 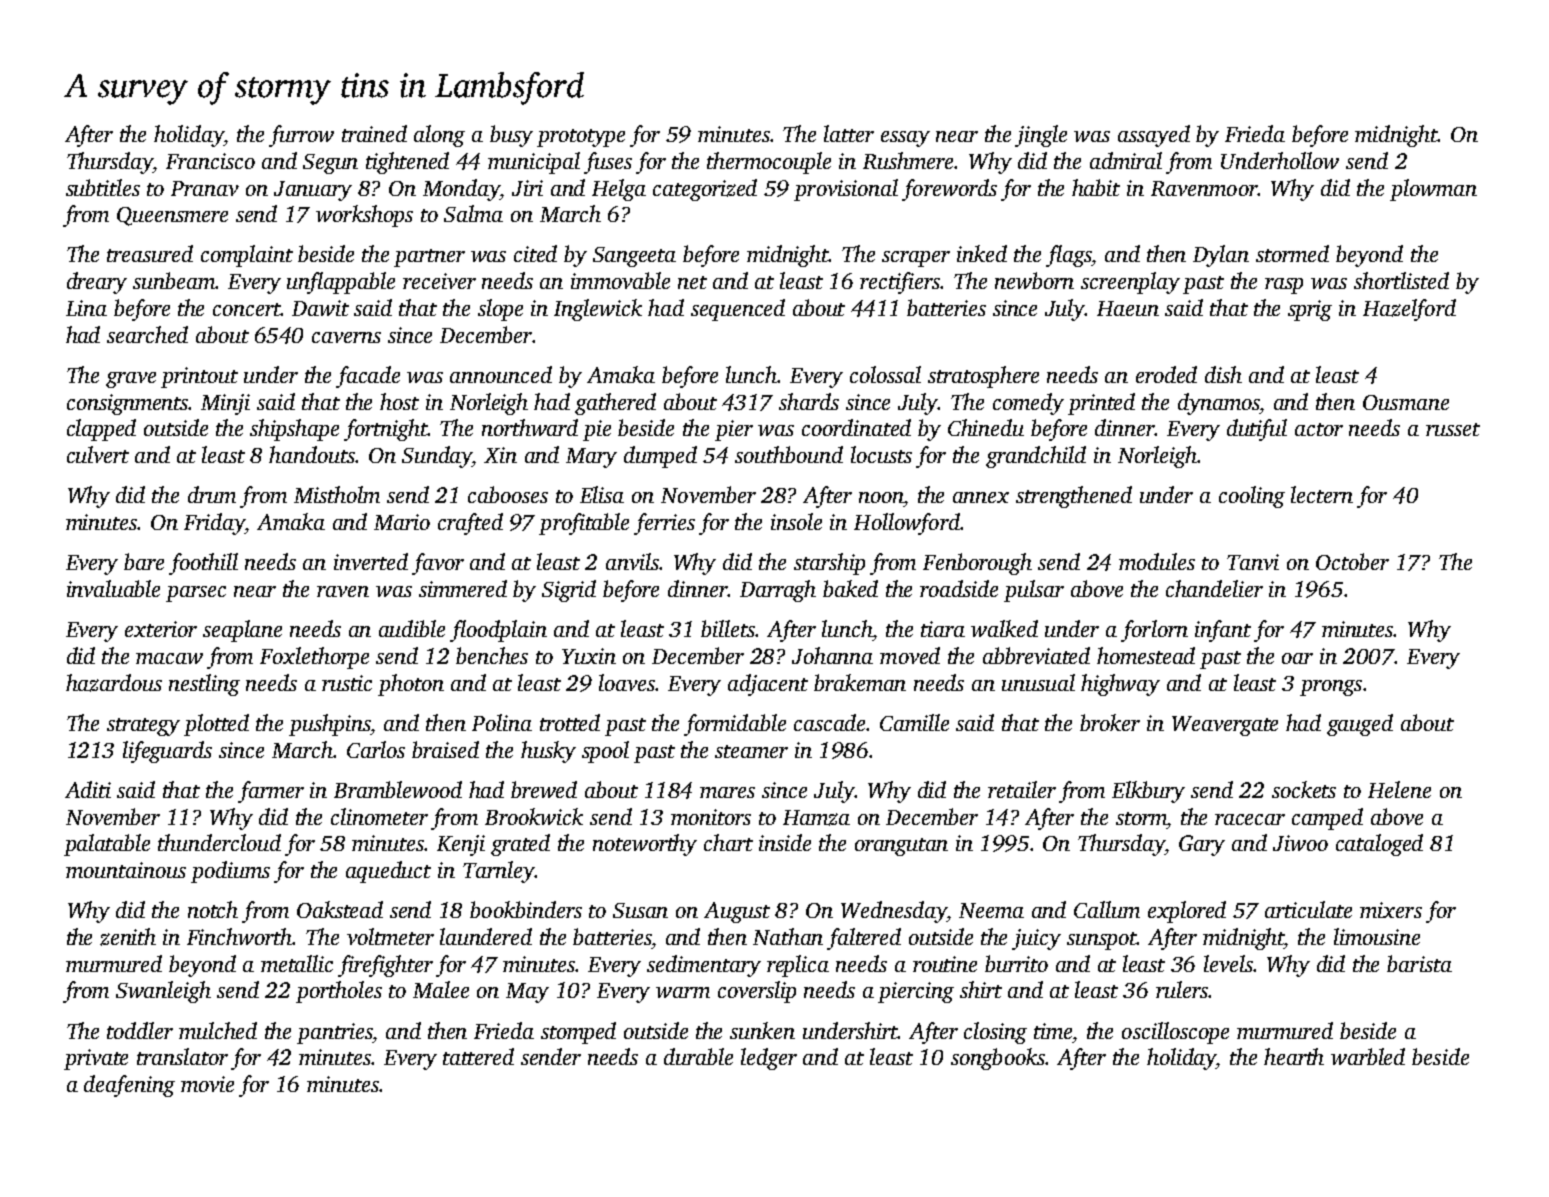 What do you see at coordinates (900, 283) in the image?
I see `rectifiers` at bounding box center [900, 283].
